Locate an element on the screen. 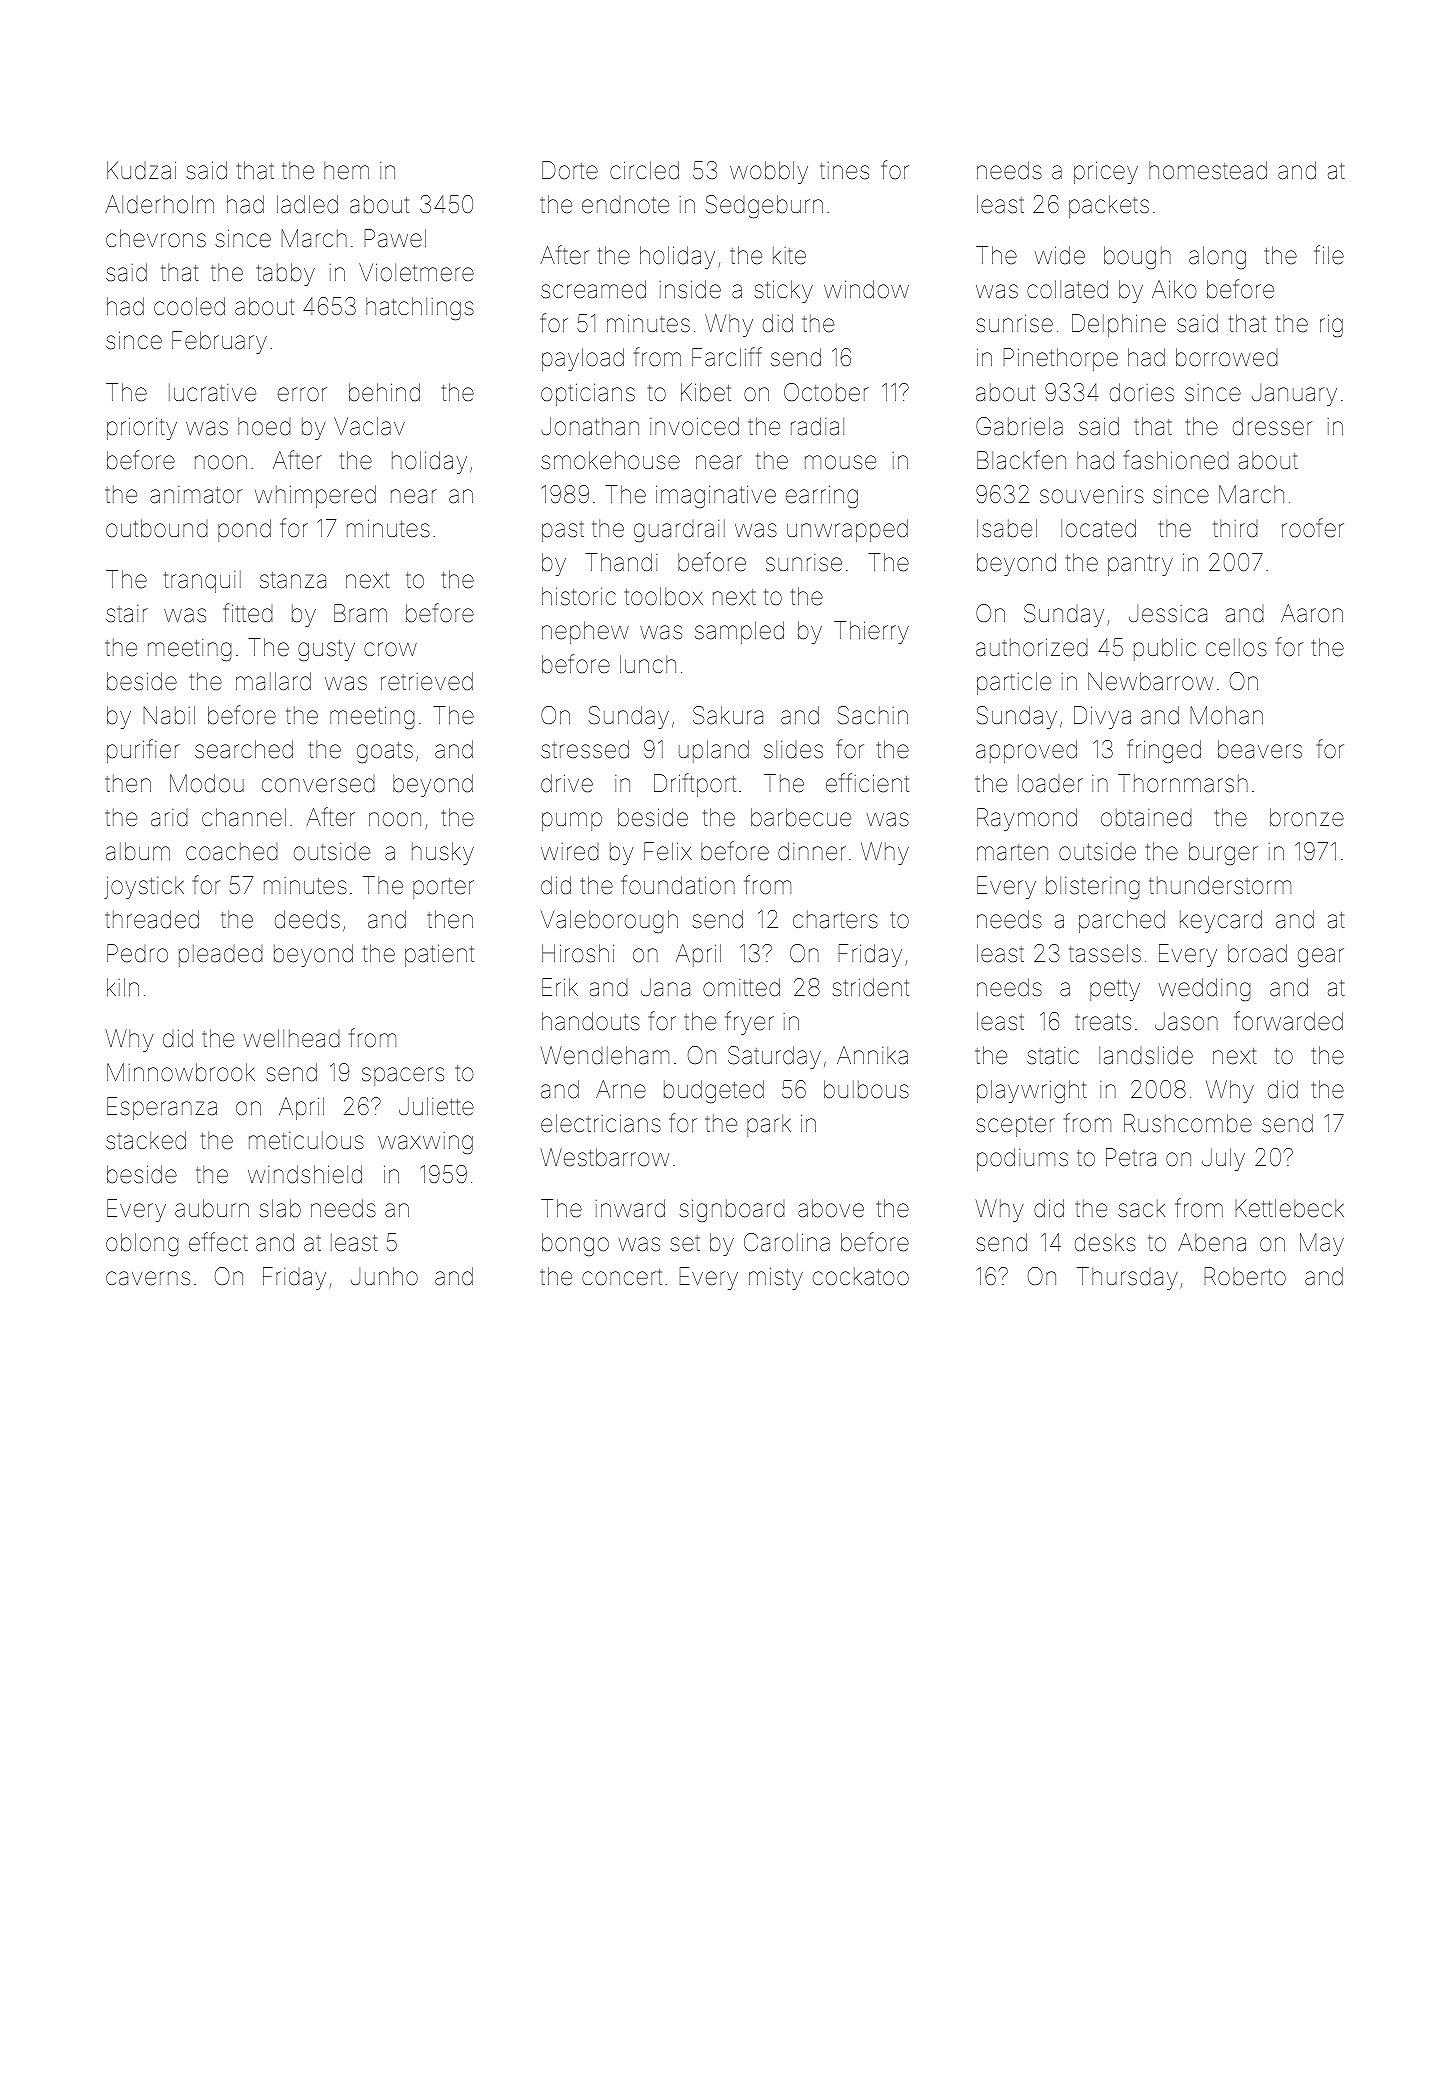  hem is located at coordinates (346, 170).
